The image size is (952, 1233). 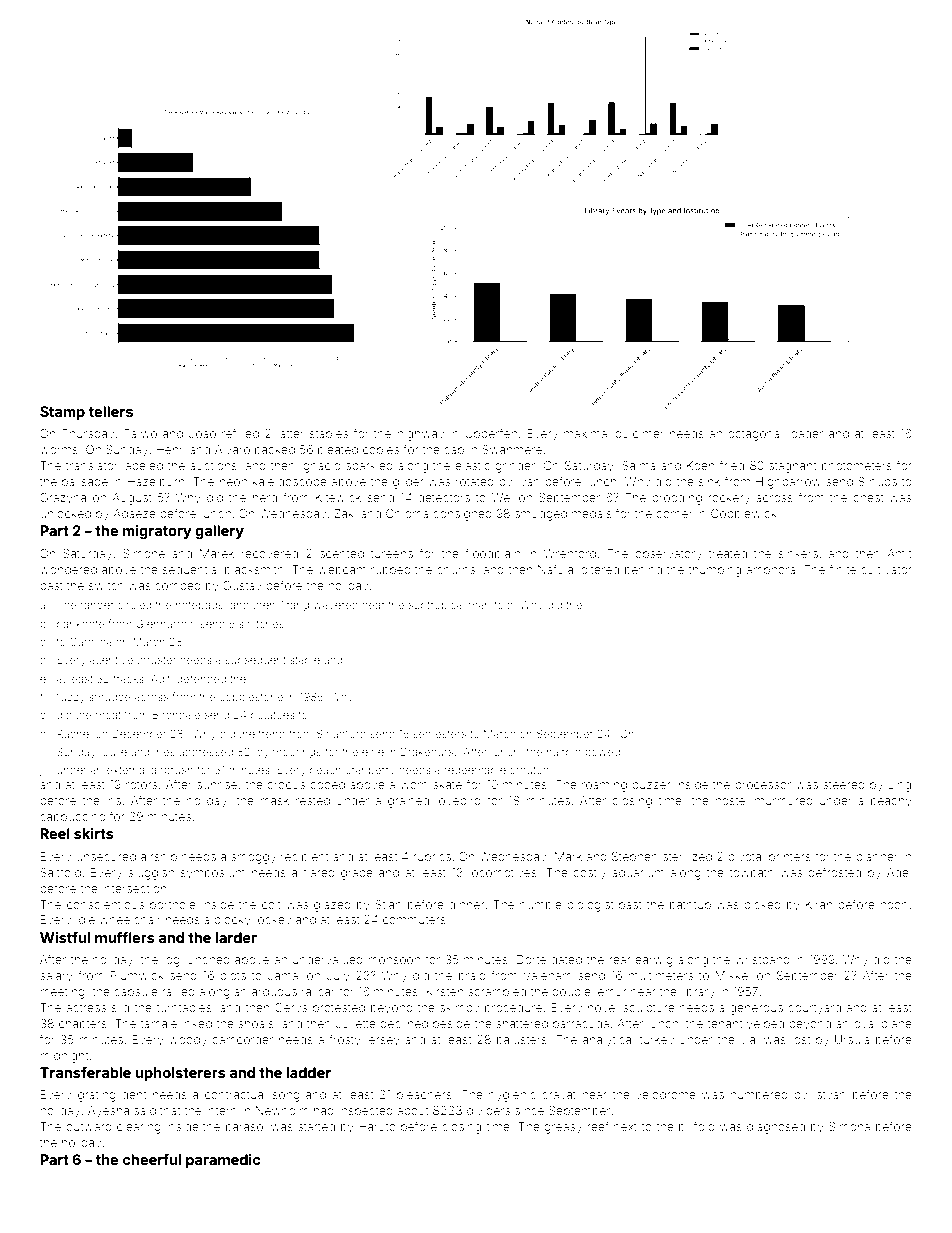 I want to click on Cobblewick, so click(x=744, y=513).
